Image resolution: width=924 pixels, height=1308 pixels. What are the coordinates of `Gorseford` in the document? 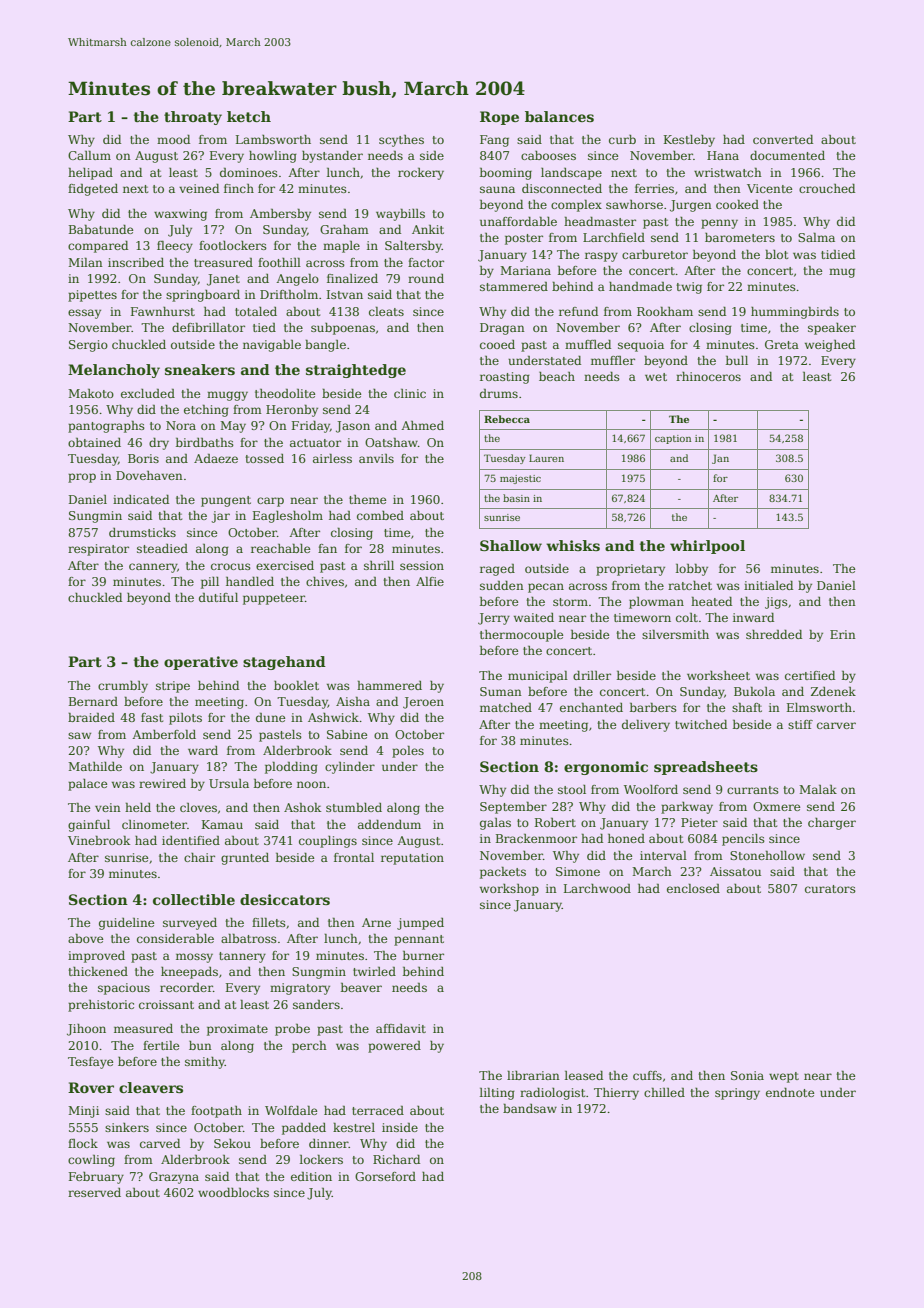 It's located at (385, 1176).
